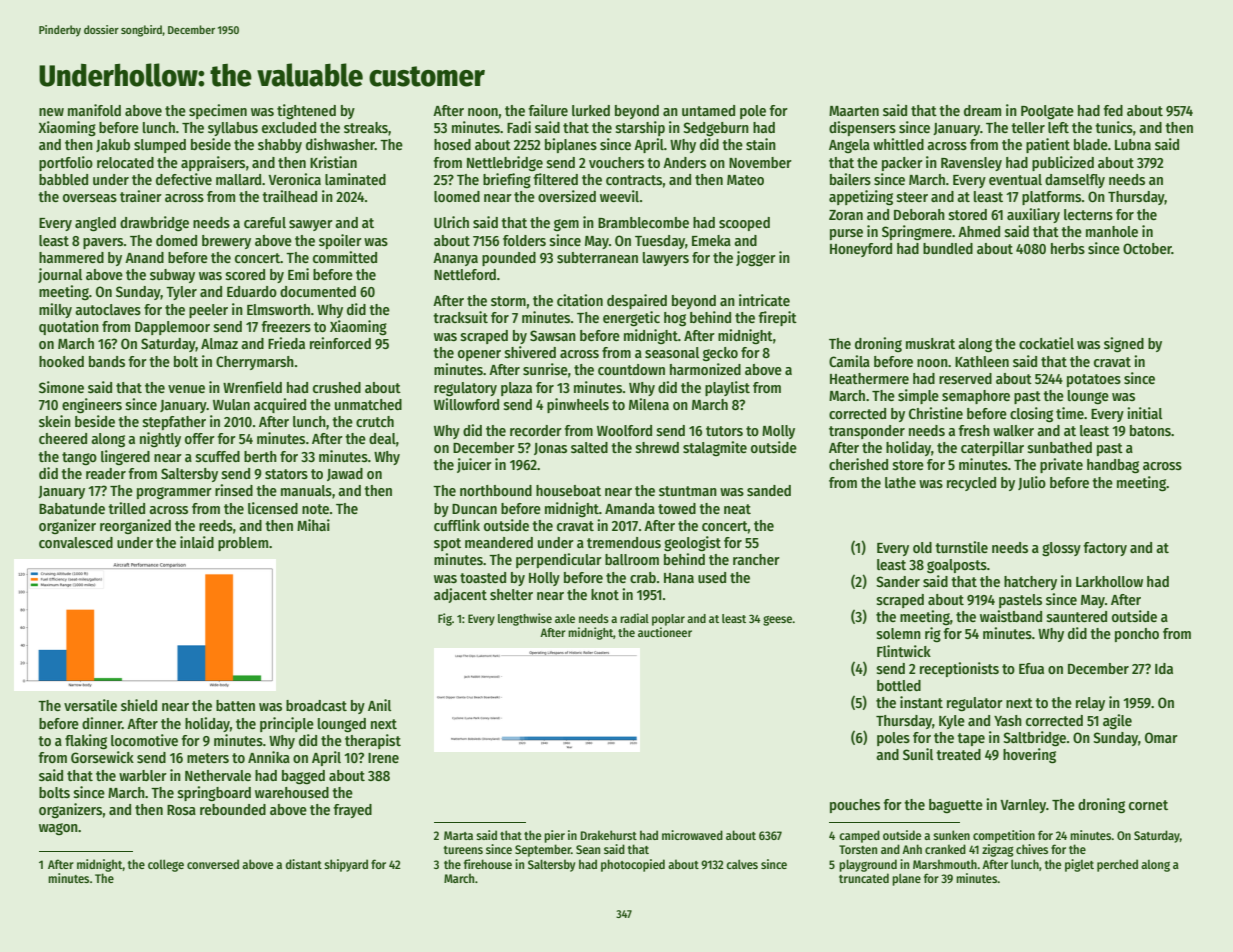 The height and width of the page is (952, 1233). What do you see at coordinates (184, 179) in the page?
I see `defective` at bounding box center [184, 179].
